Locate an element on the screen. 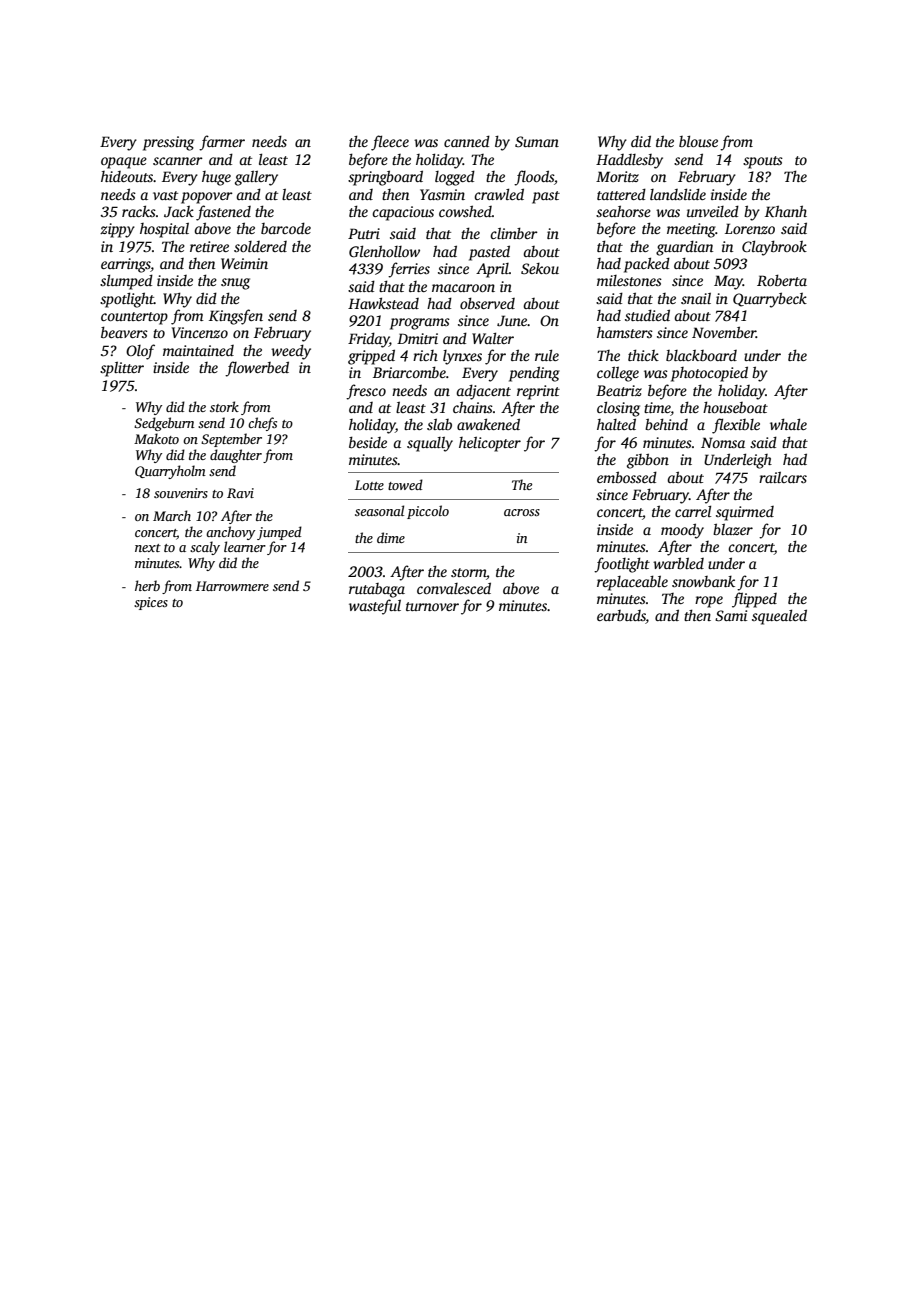 Image resolution: width=908 pixels, height=1316 pixels. wasteful is located at coordinates (375, 607).
